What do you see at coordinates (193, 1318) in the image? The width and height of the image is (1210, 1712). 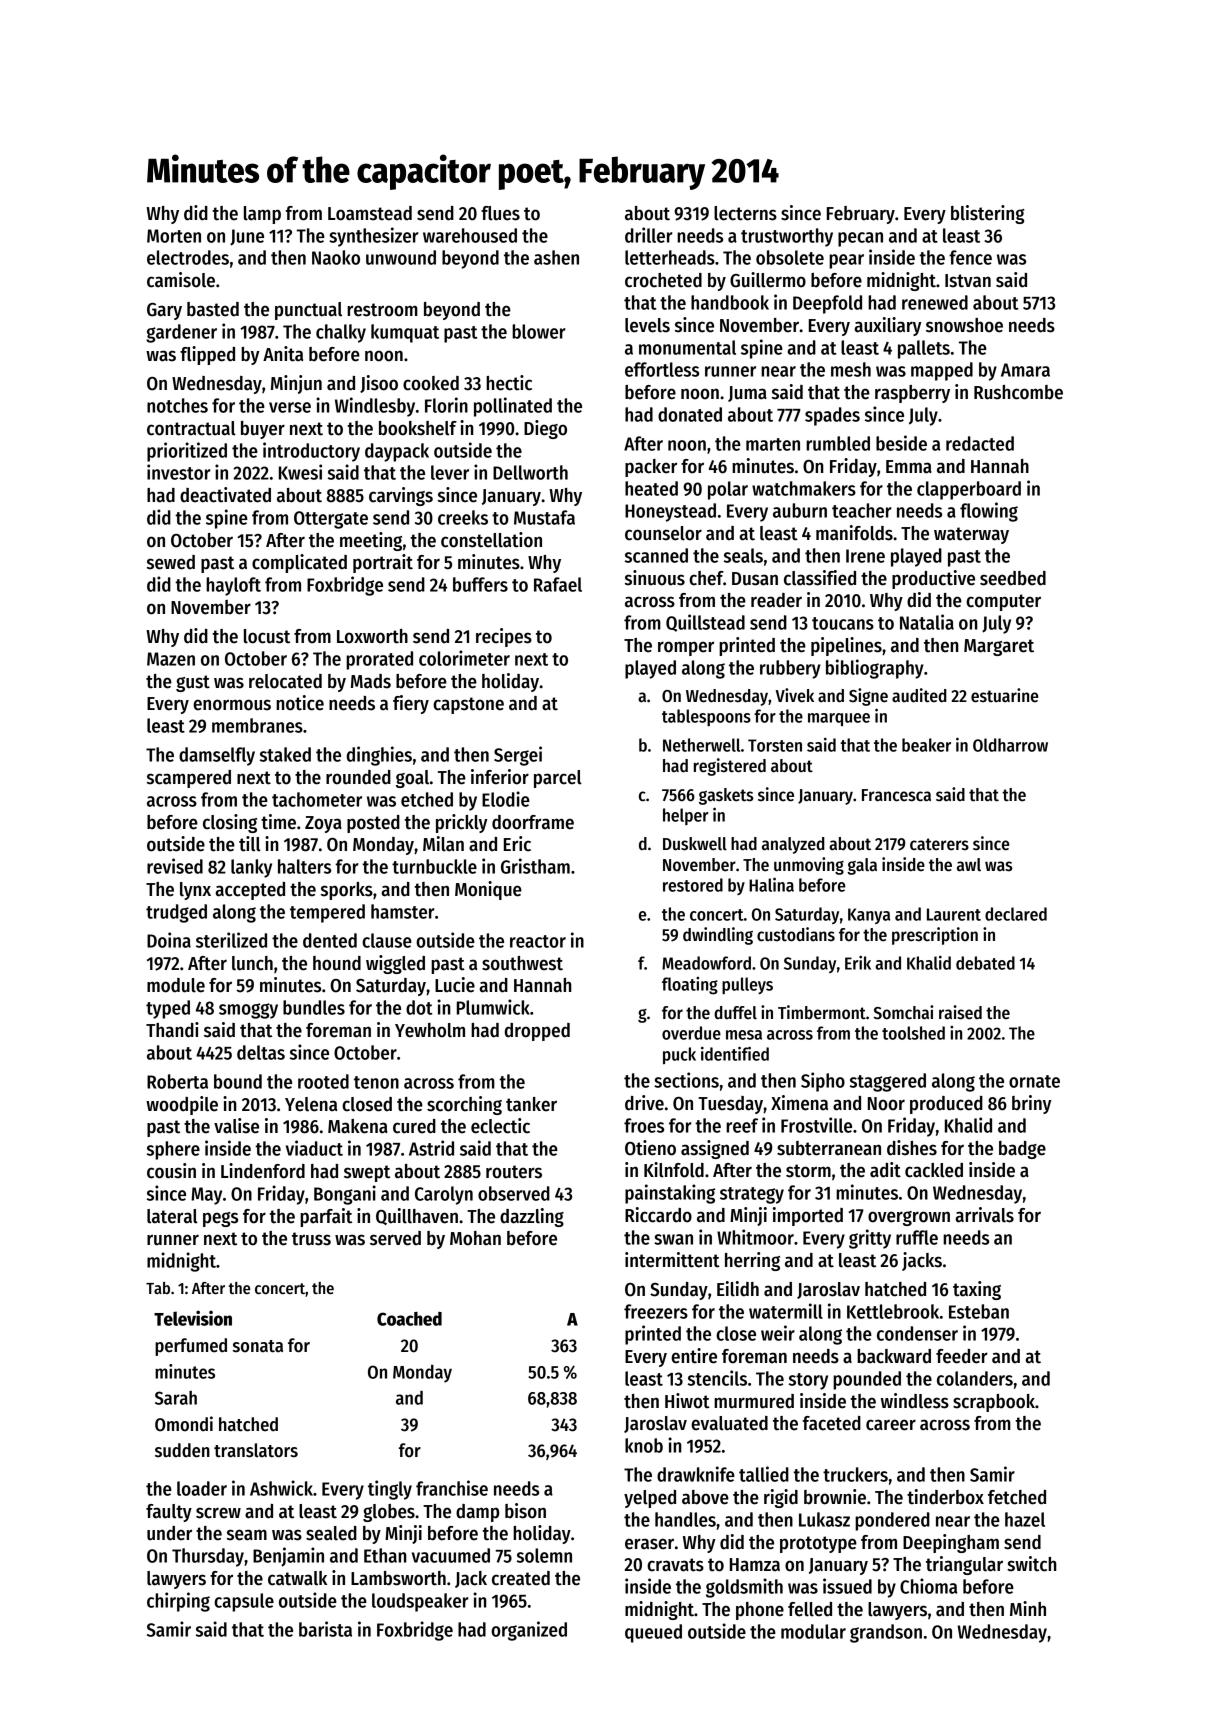 I see `Television` at bounding box center [193, 1318].
